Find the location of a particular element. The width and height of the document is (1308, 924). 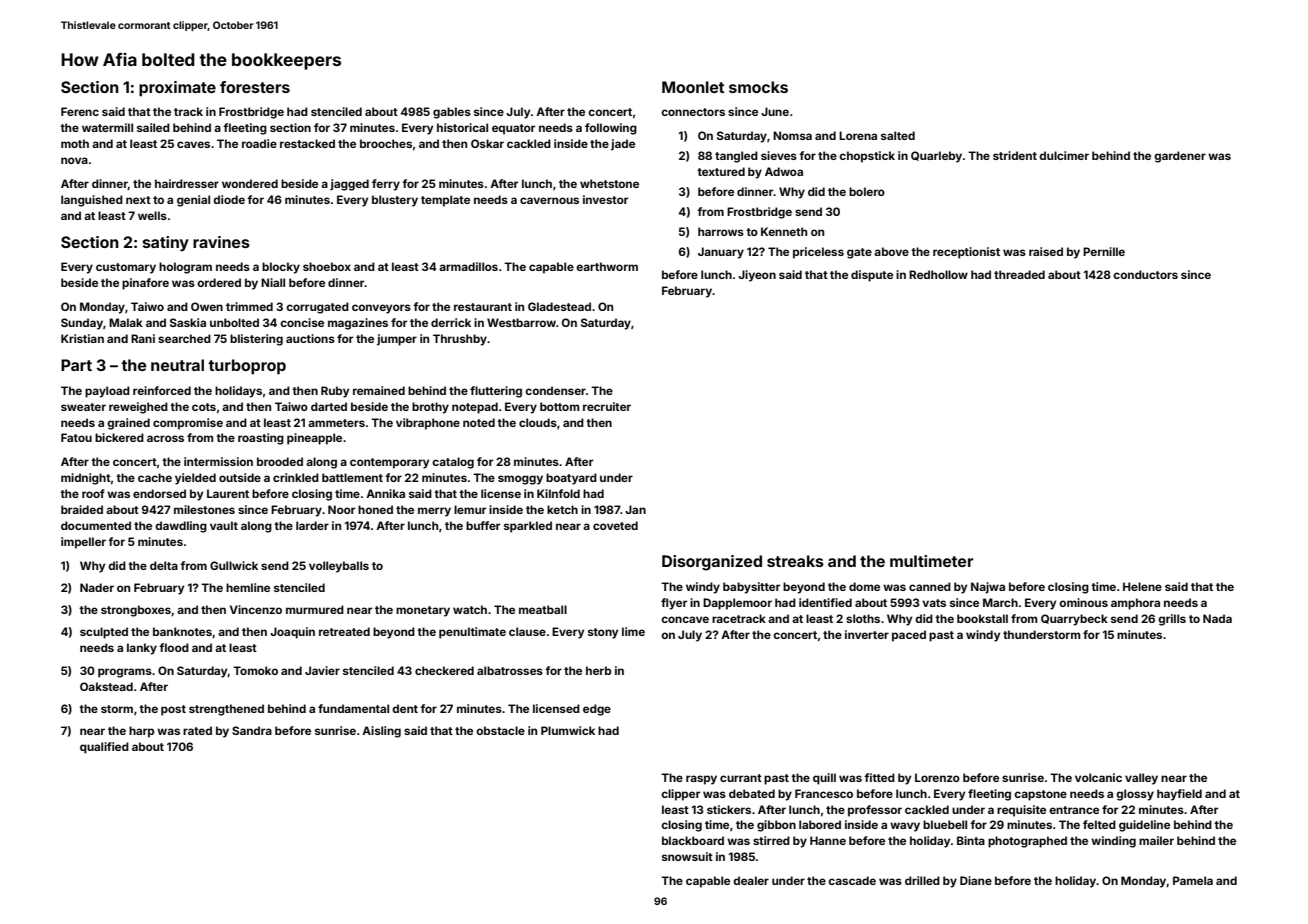

qualified is located at coordinates (104, 748).
